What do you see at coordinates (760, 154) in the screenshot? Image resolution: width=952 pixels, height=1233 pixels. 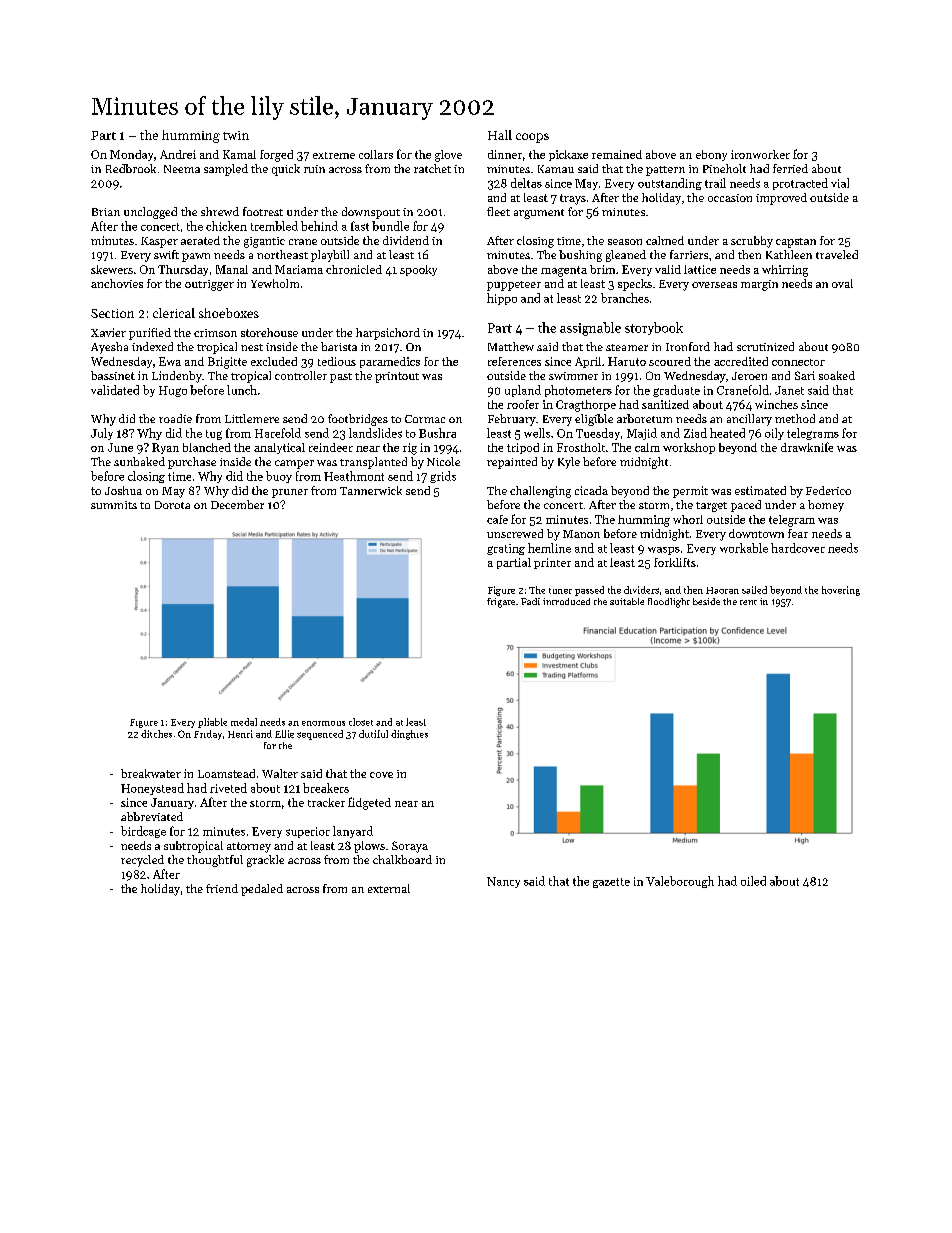 I see `ironworker` at bounding box center [760, 154].
